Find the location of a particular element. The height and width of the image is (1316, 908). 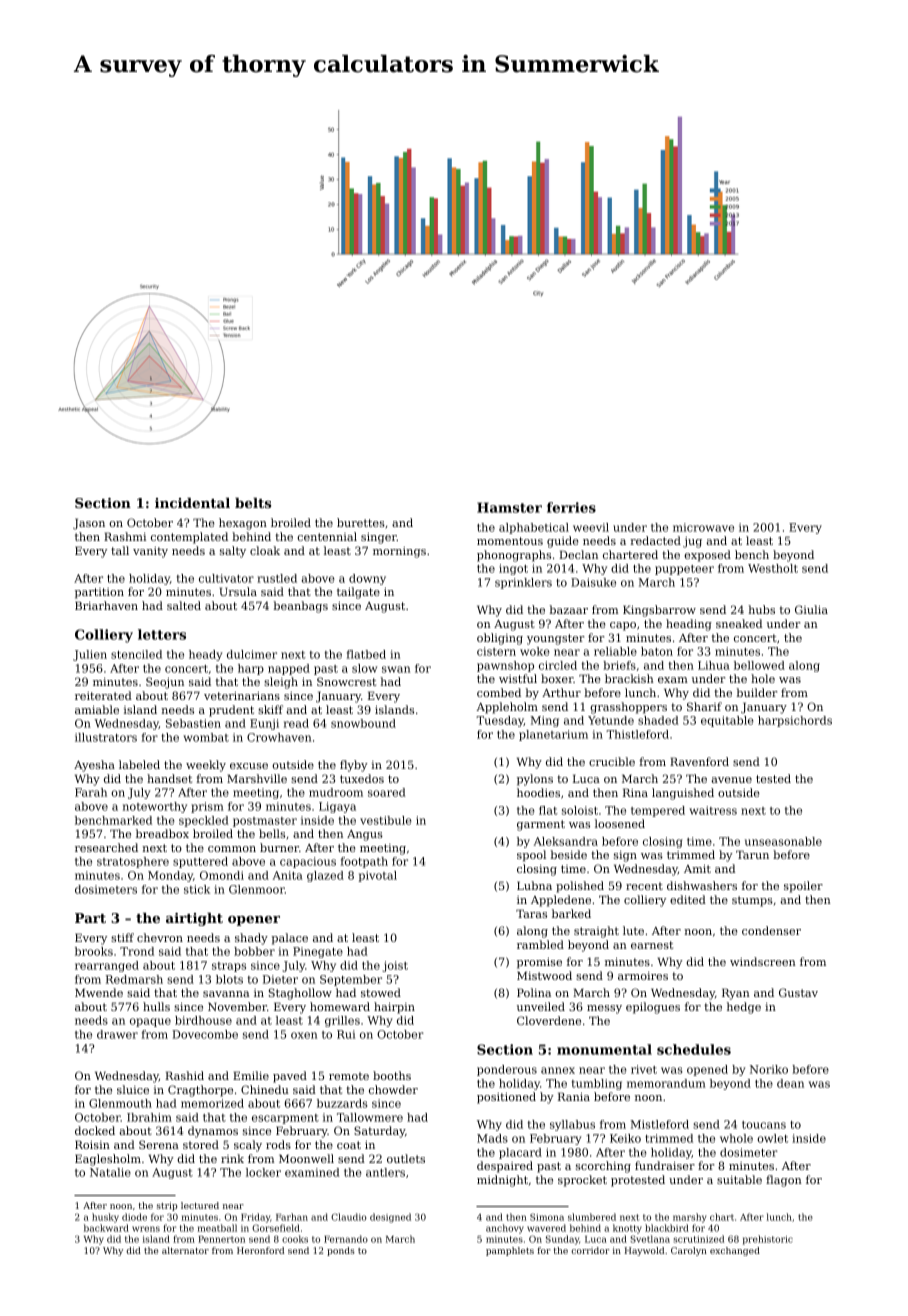

garment is located at coordinates (541, 825).
